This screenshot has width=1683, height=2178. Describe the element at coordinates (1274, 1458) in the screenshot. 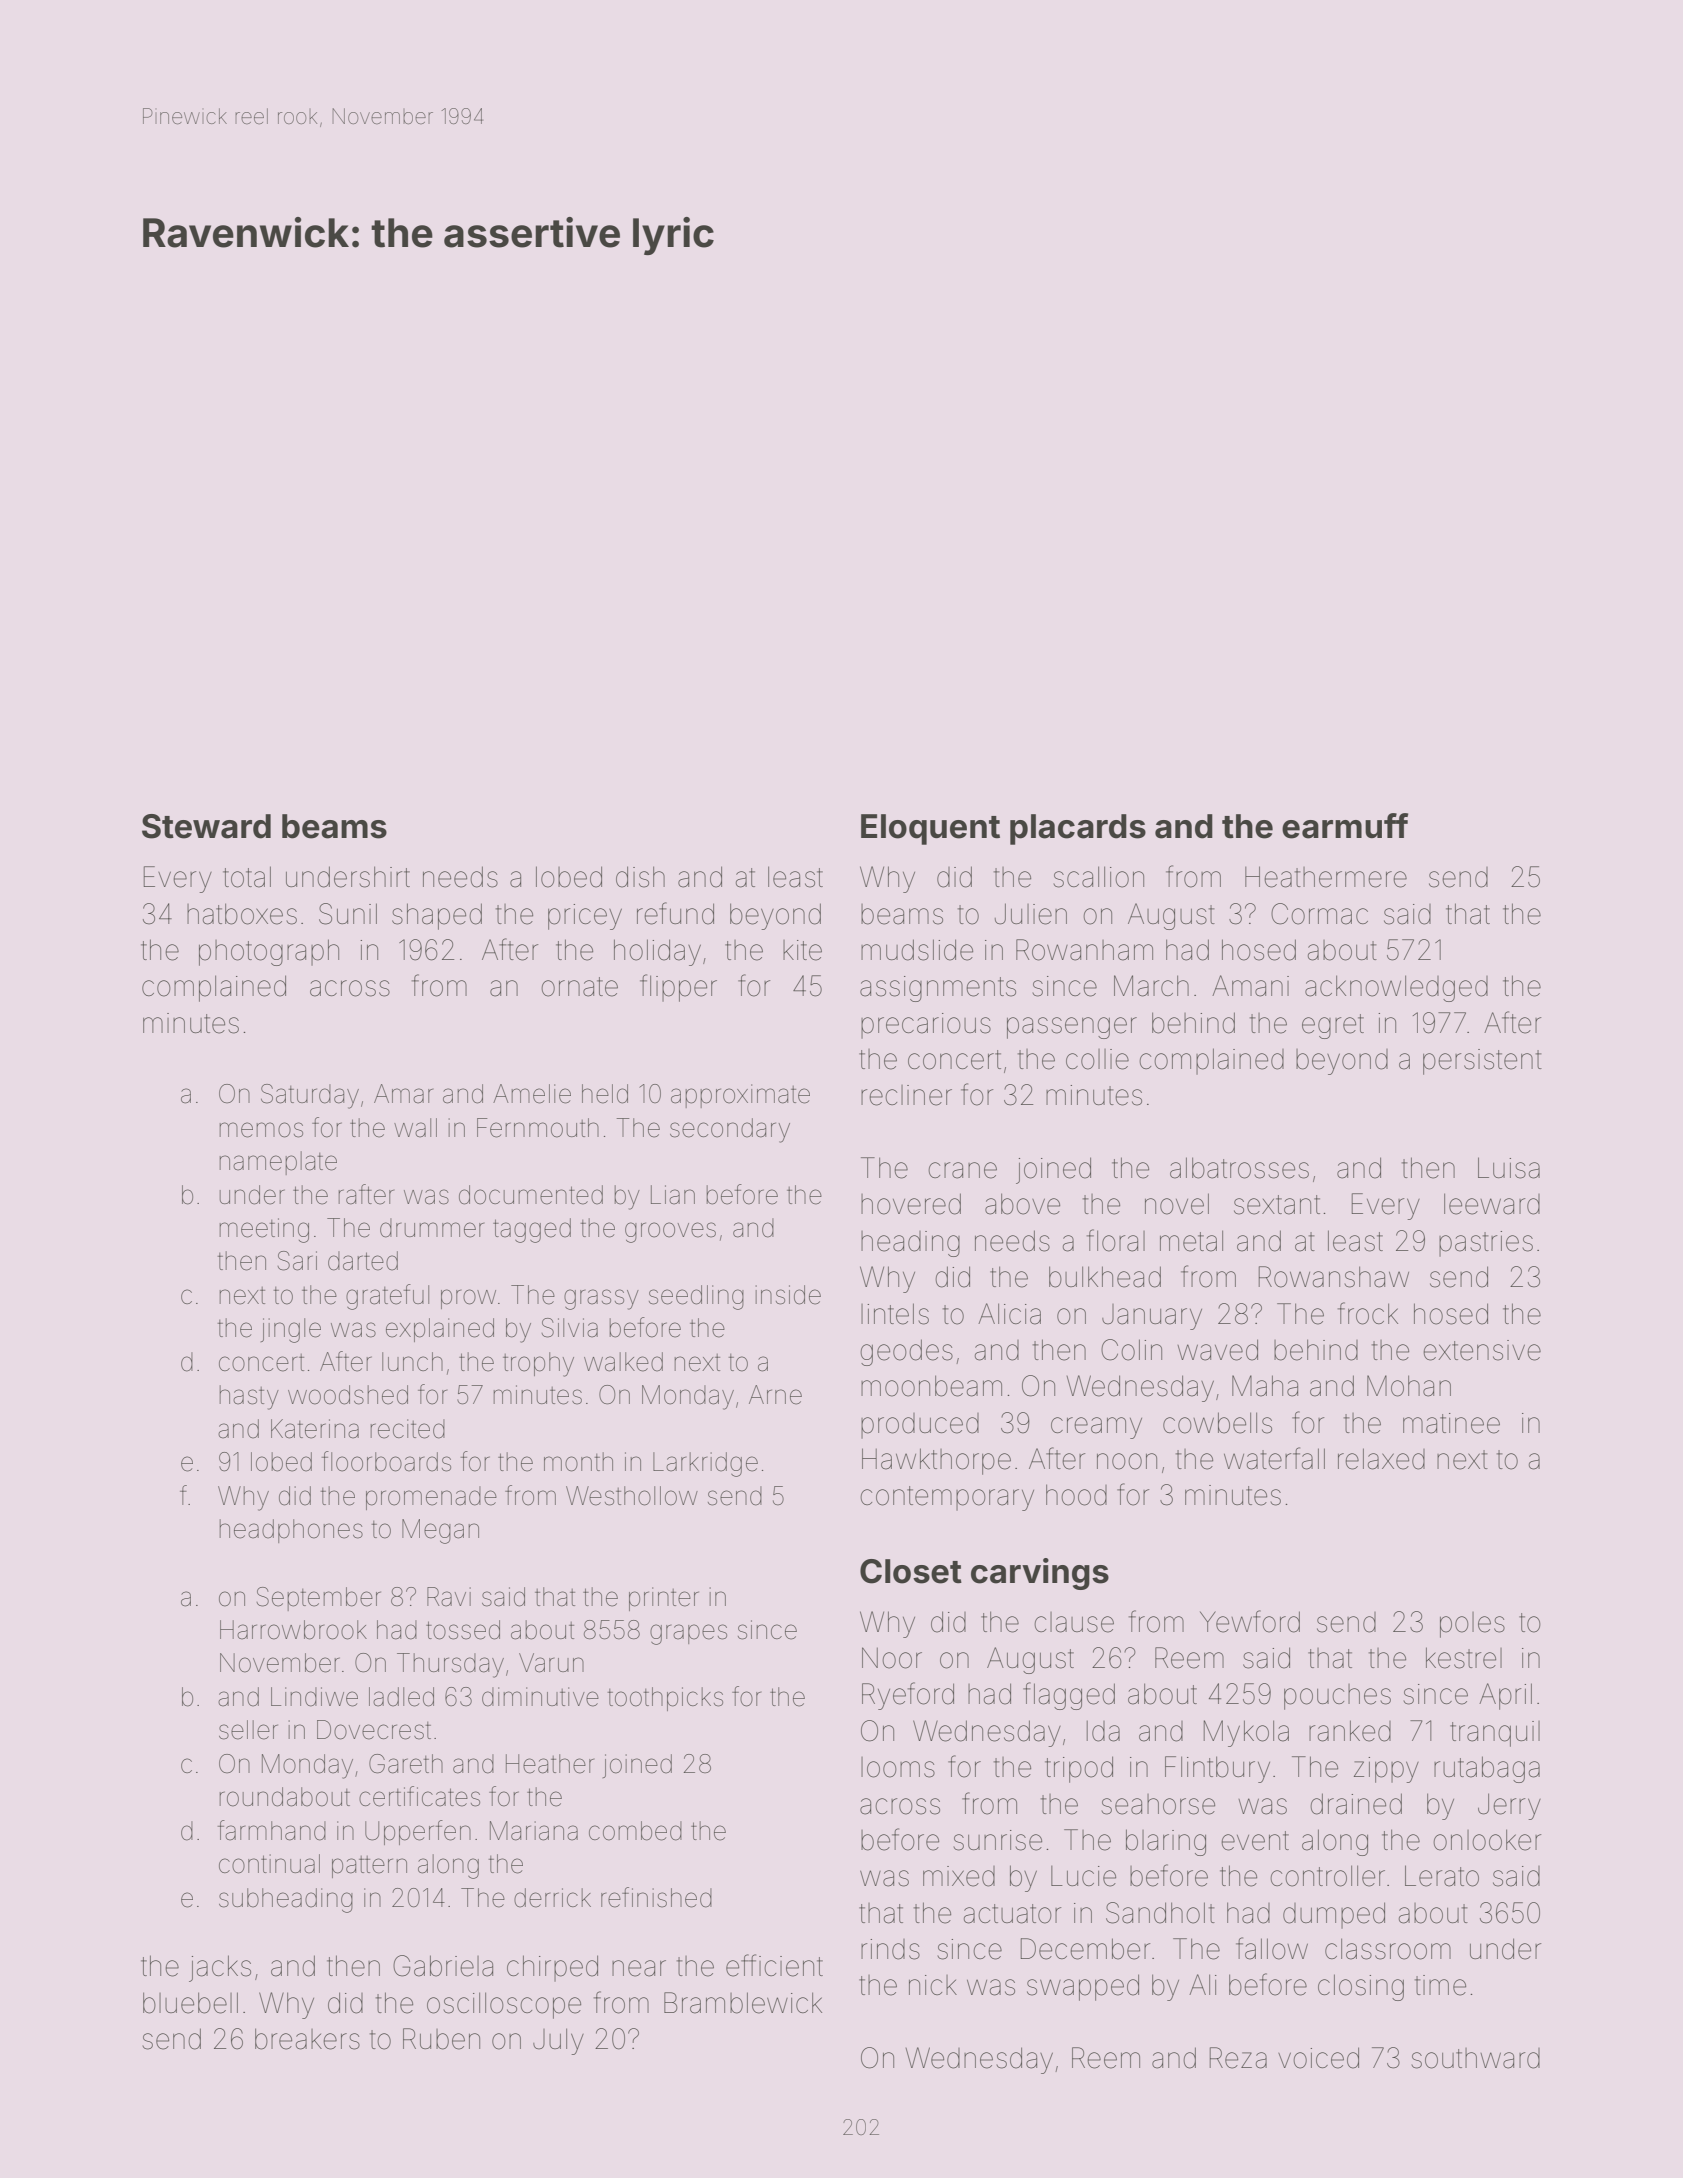

I see `waterfall` at that location.
